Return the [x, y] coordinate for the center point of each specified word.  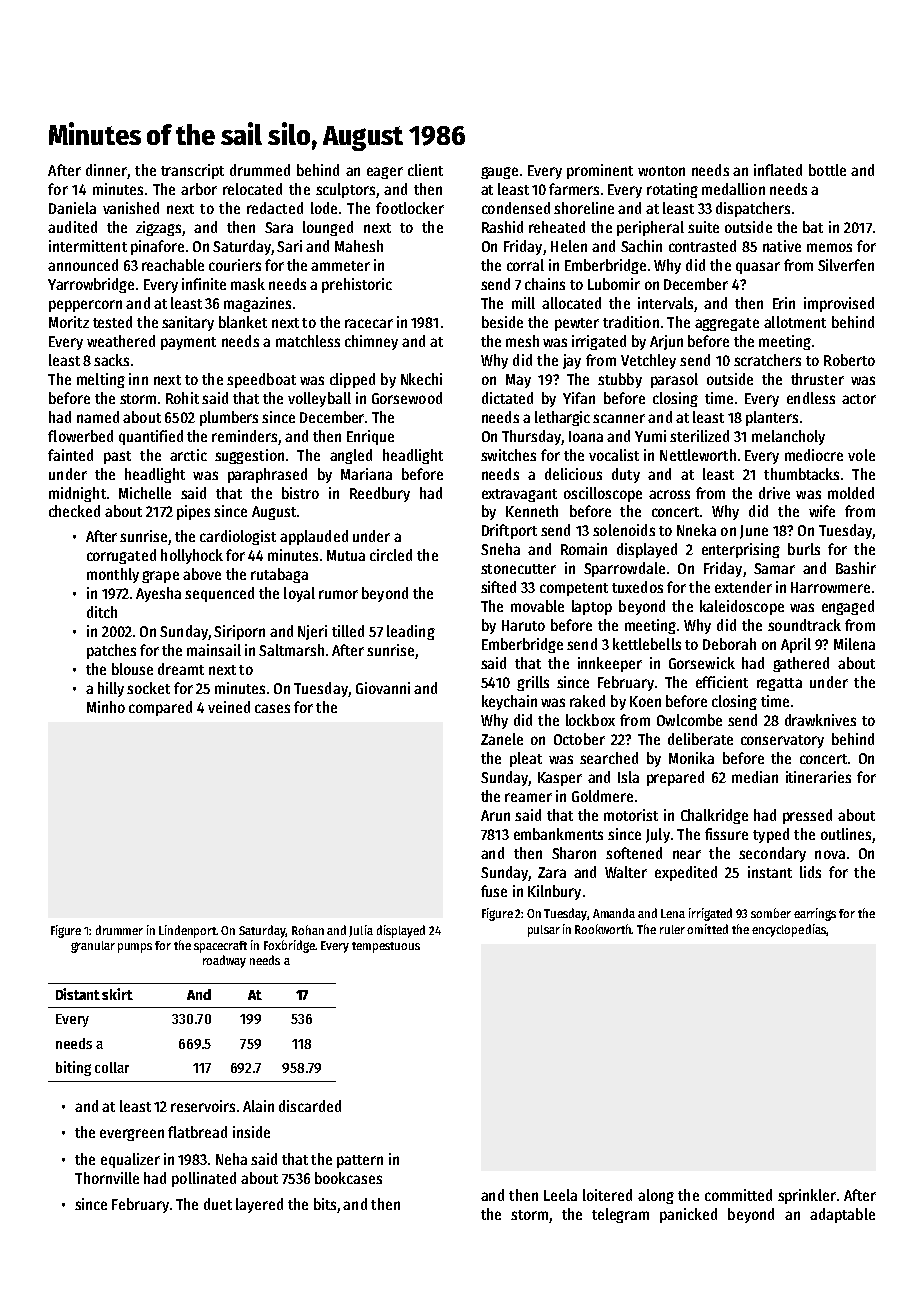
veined [229, 707]
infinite [204, 284]
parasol [674, 380]
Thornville [107, 1178]
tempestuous [386, 947]
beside [502, 322]
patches [111, 651]
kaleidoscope [742, 607]
